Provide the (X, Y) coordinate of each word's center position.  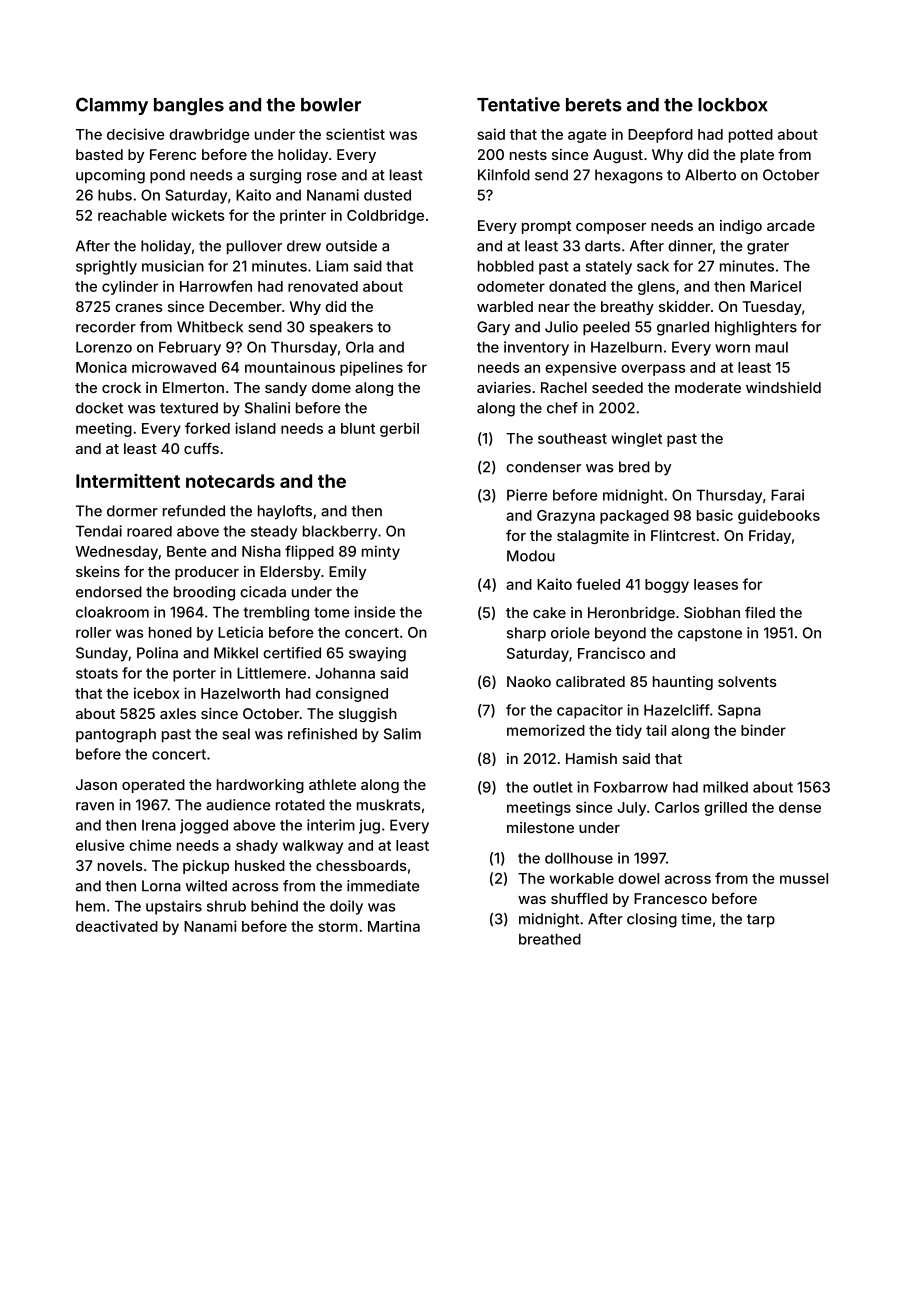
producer (207, 573)
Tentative (518, 104)
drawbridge (209, 135)
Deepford (660, 135)
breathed (550, 939)
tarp (761, 921)
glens (656, 288)
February (190, 348)
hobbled (506, 266)
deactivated (117, 926)
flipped (309, 552)
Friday (770, 537)
